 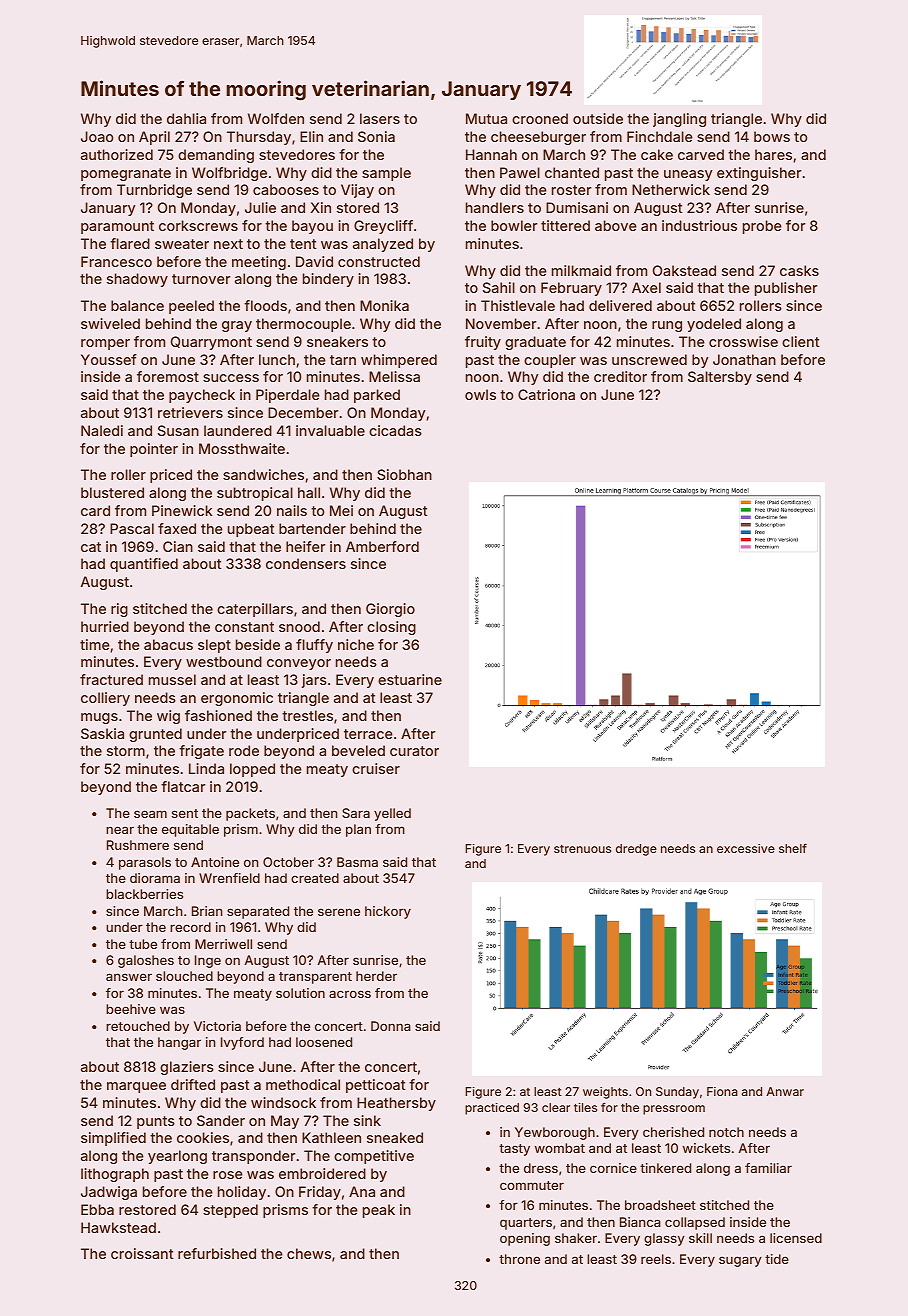 I want to click on Anwar, so click(x=785, y=1091).
